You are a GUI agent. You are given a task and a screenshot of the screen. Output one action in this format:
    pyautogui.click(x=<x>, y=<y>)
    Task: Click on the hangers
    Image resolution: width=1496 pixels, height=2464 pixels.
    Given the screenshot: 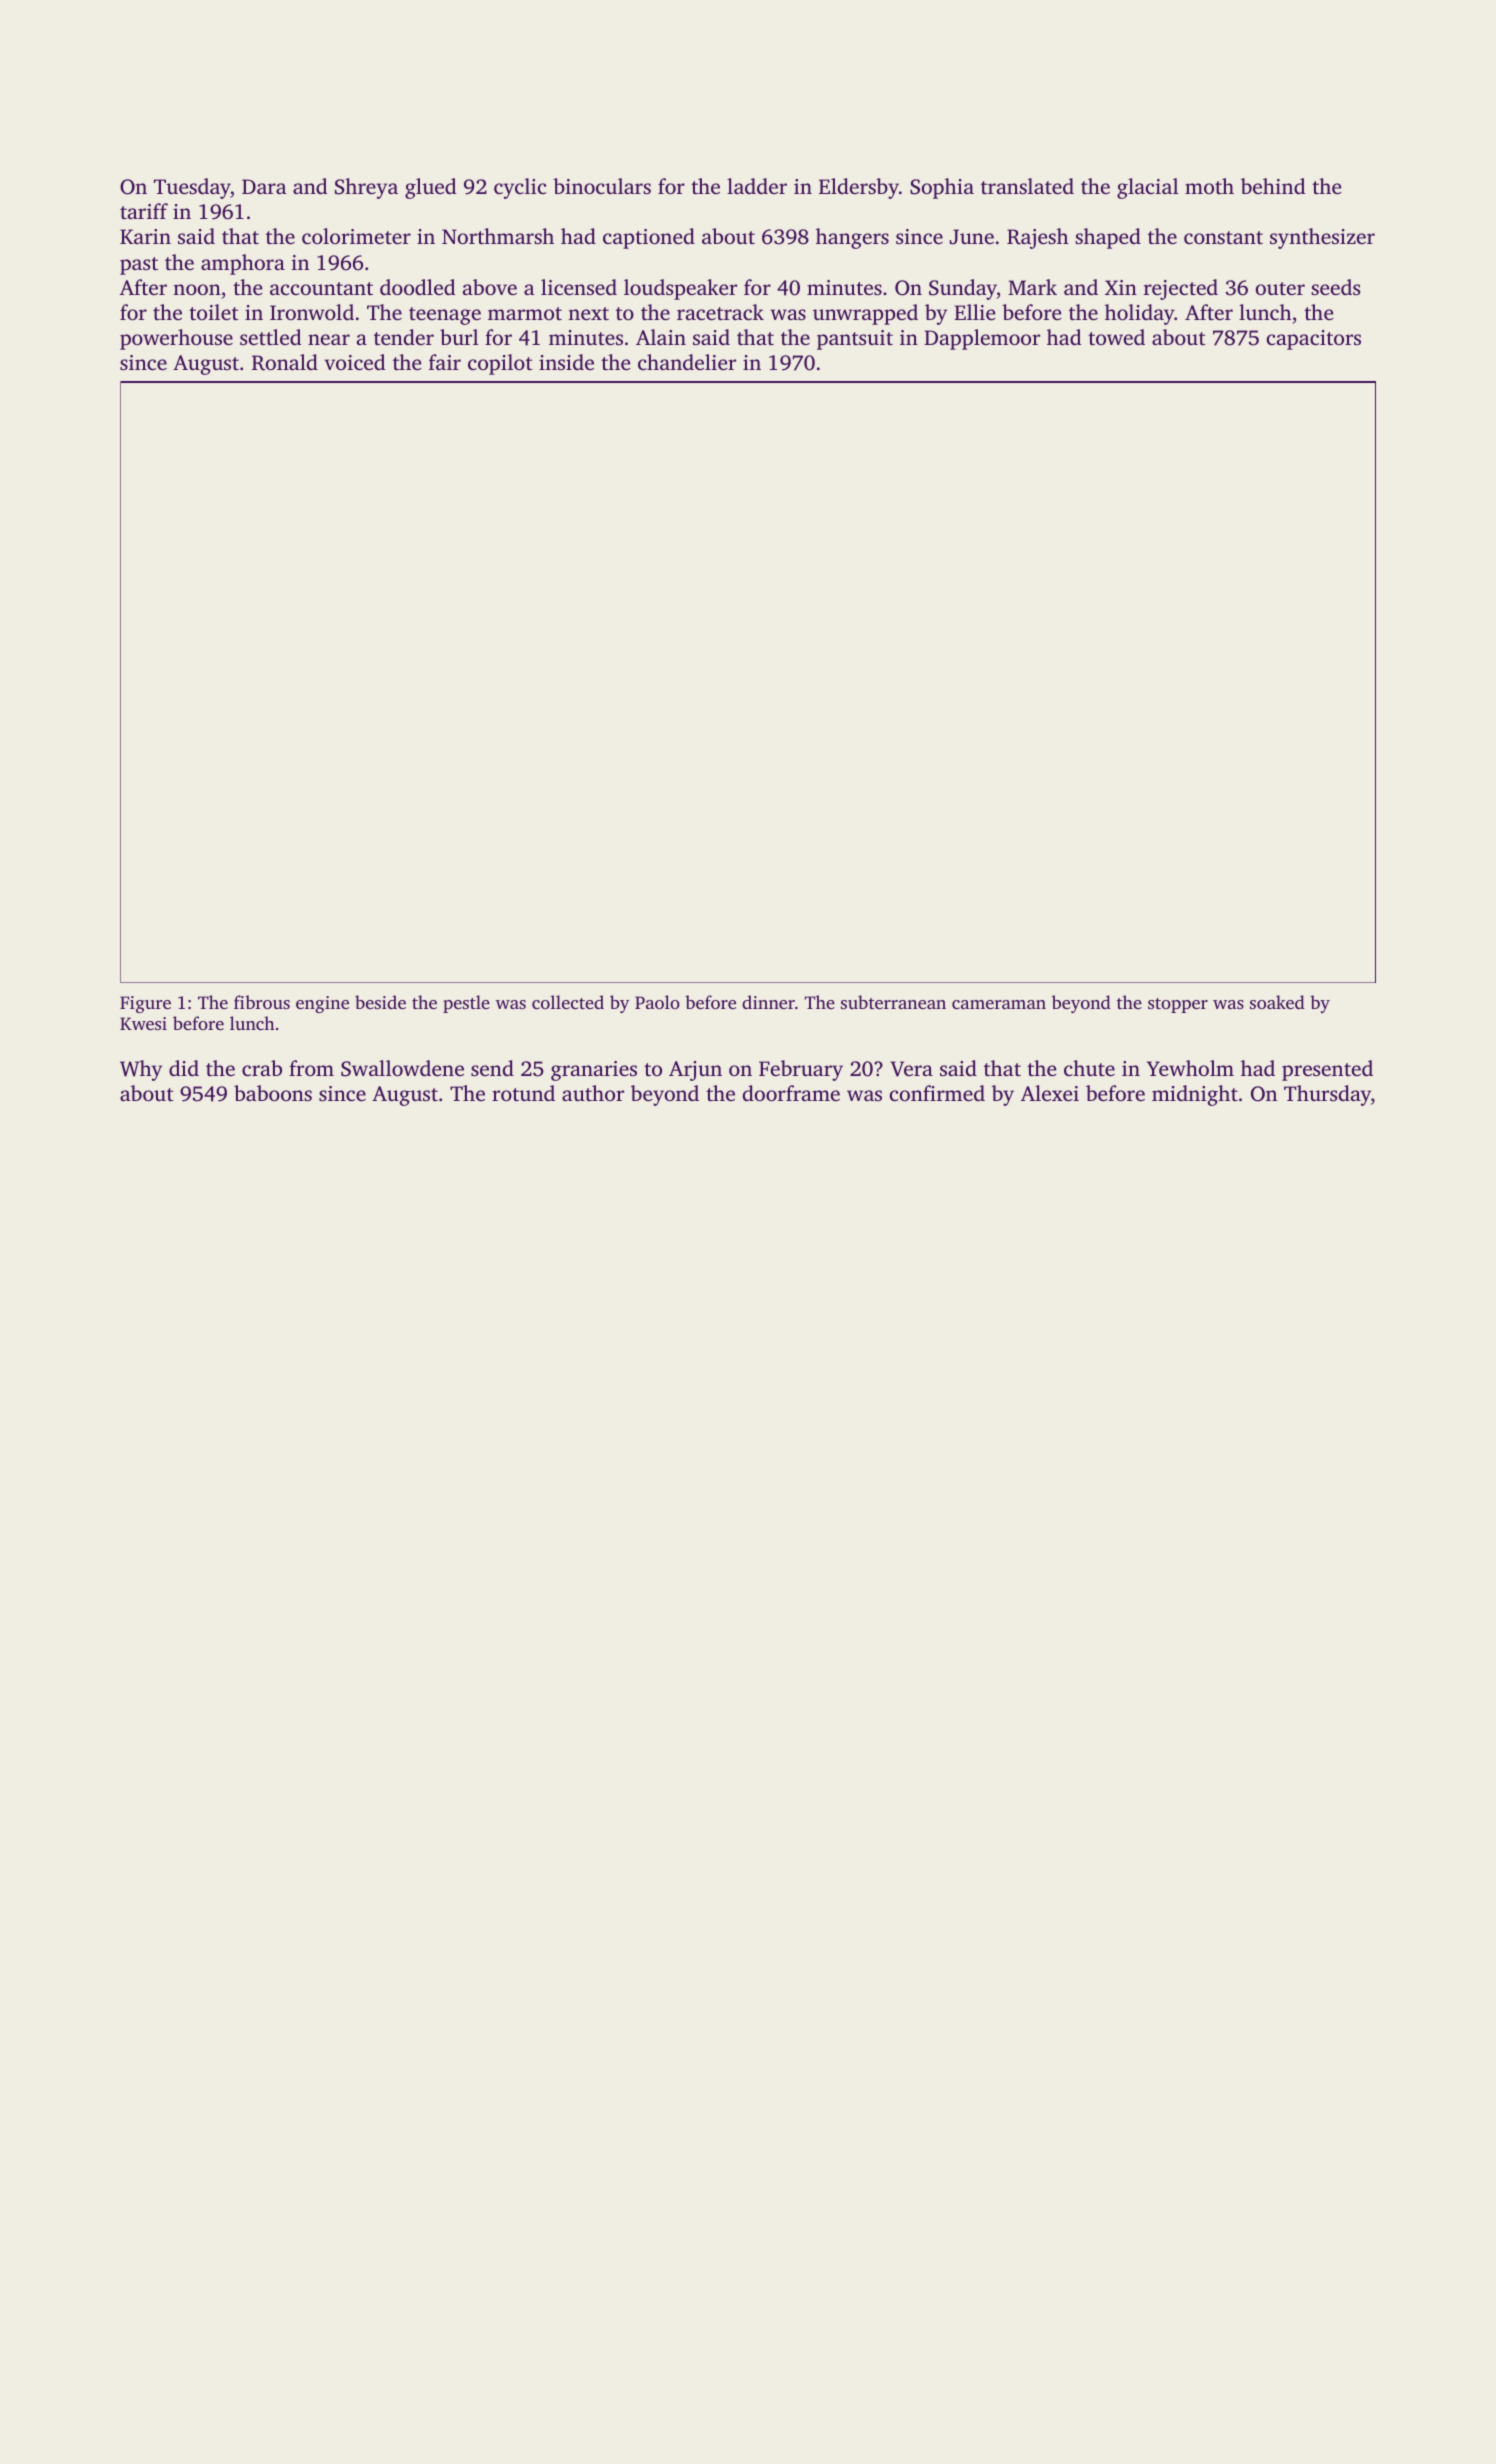 What is the action you would take?
    pyautogui.click(x=852, y=238)
